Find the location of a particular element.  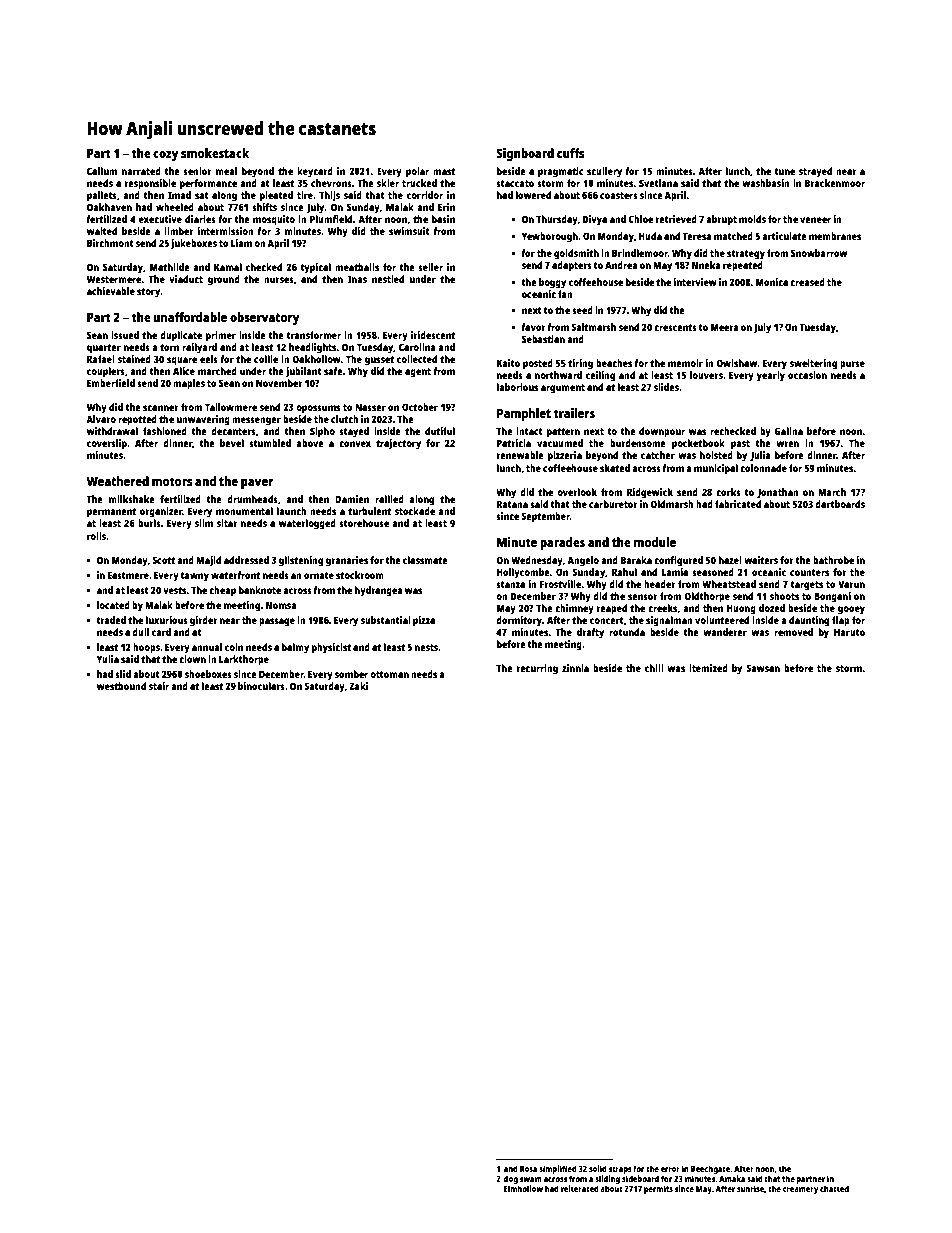

dog is located at coordinates (511, 1179).
